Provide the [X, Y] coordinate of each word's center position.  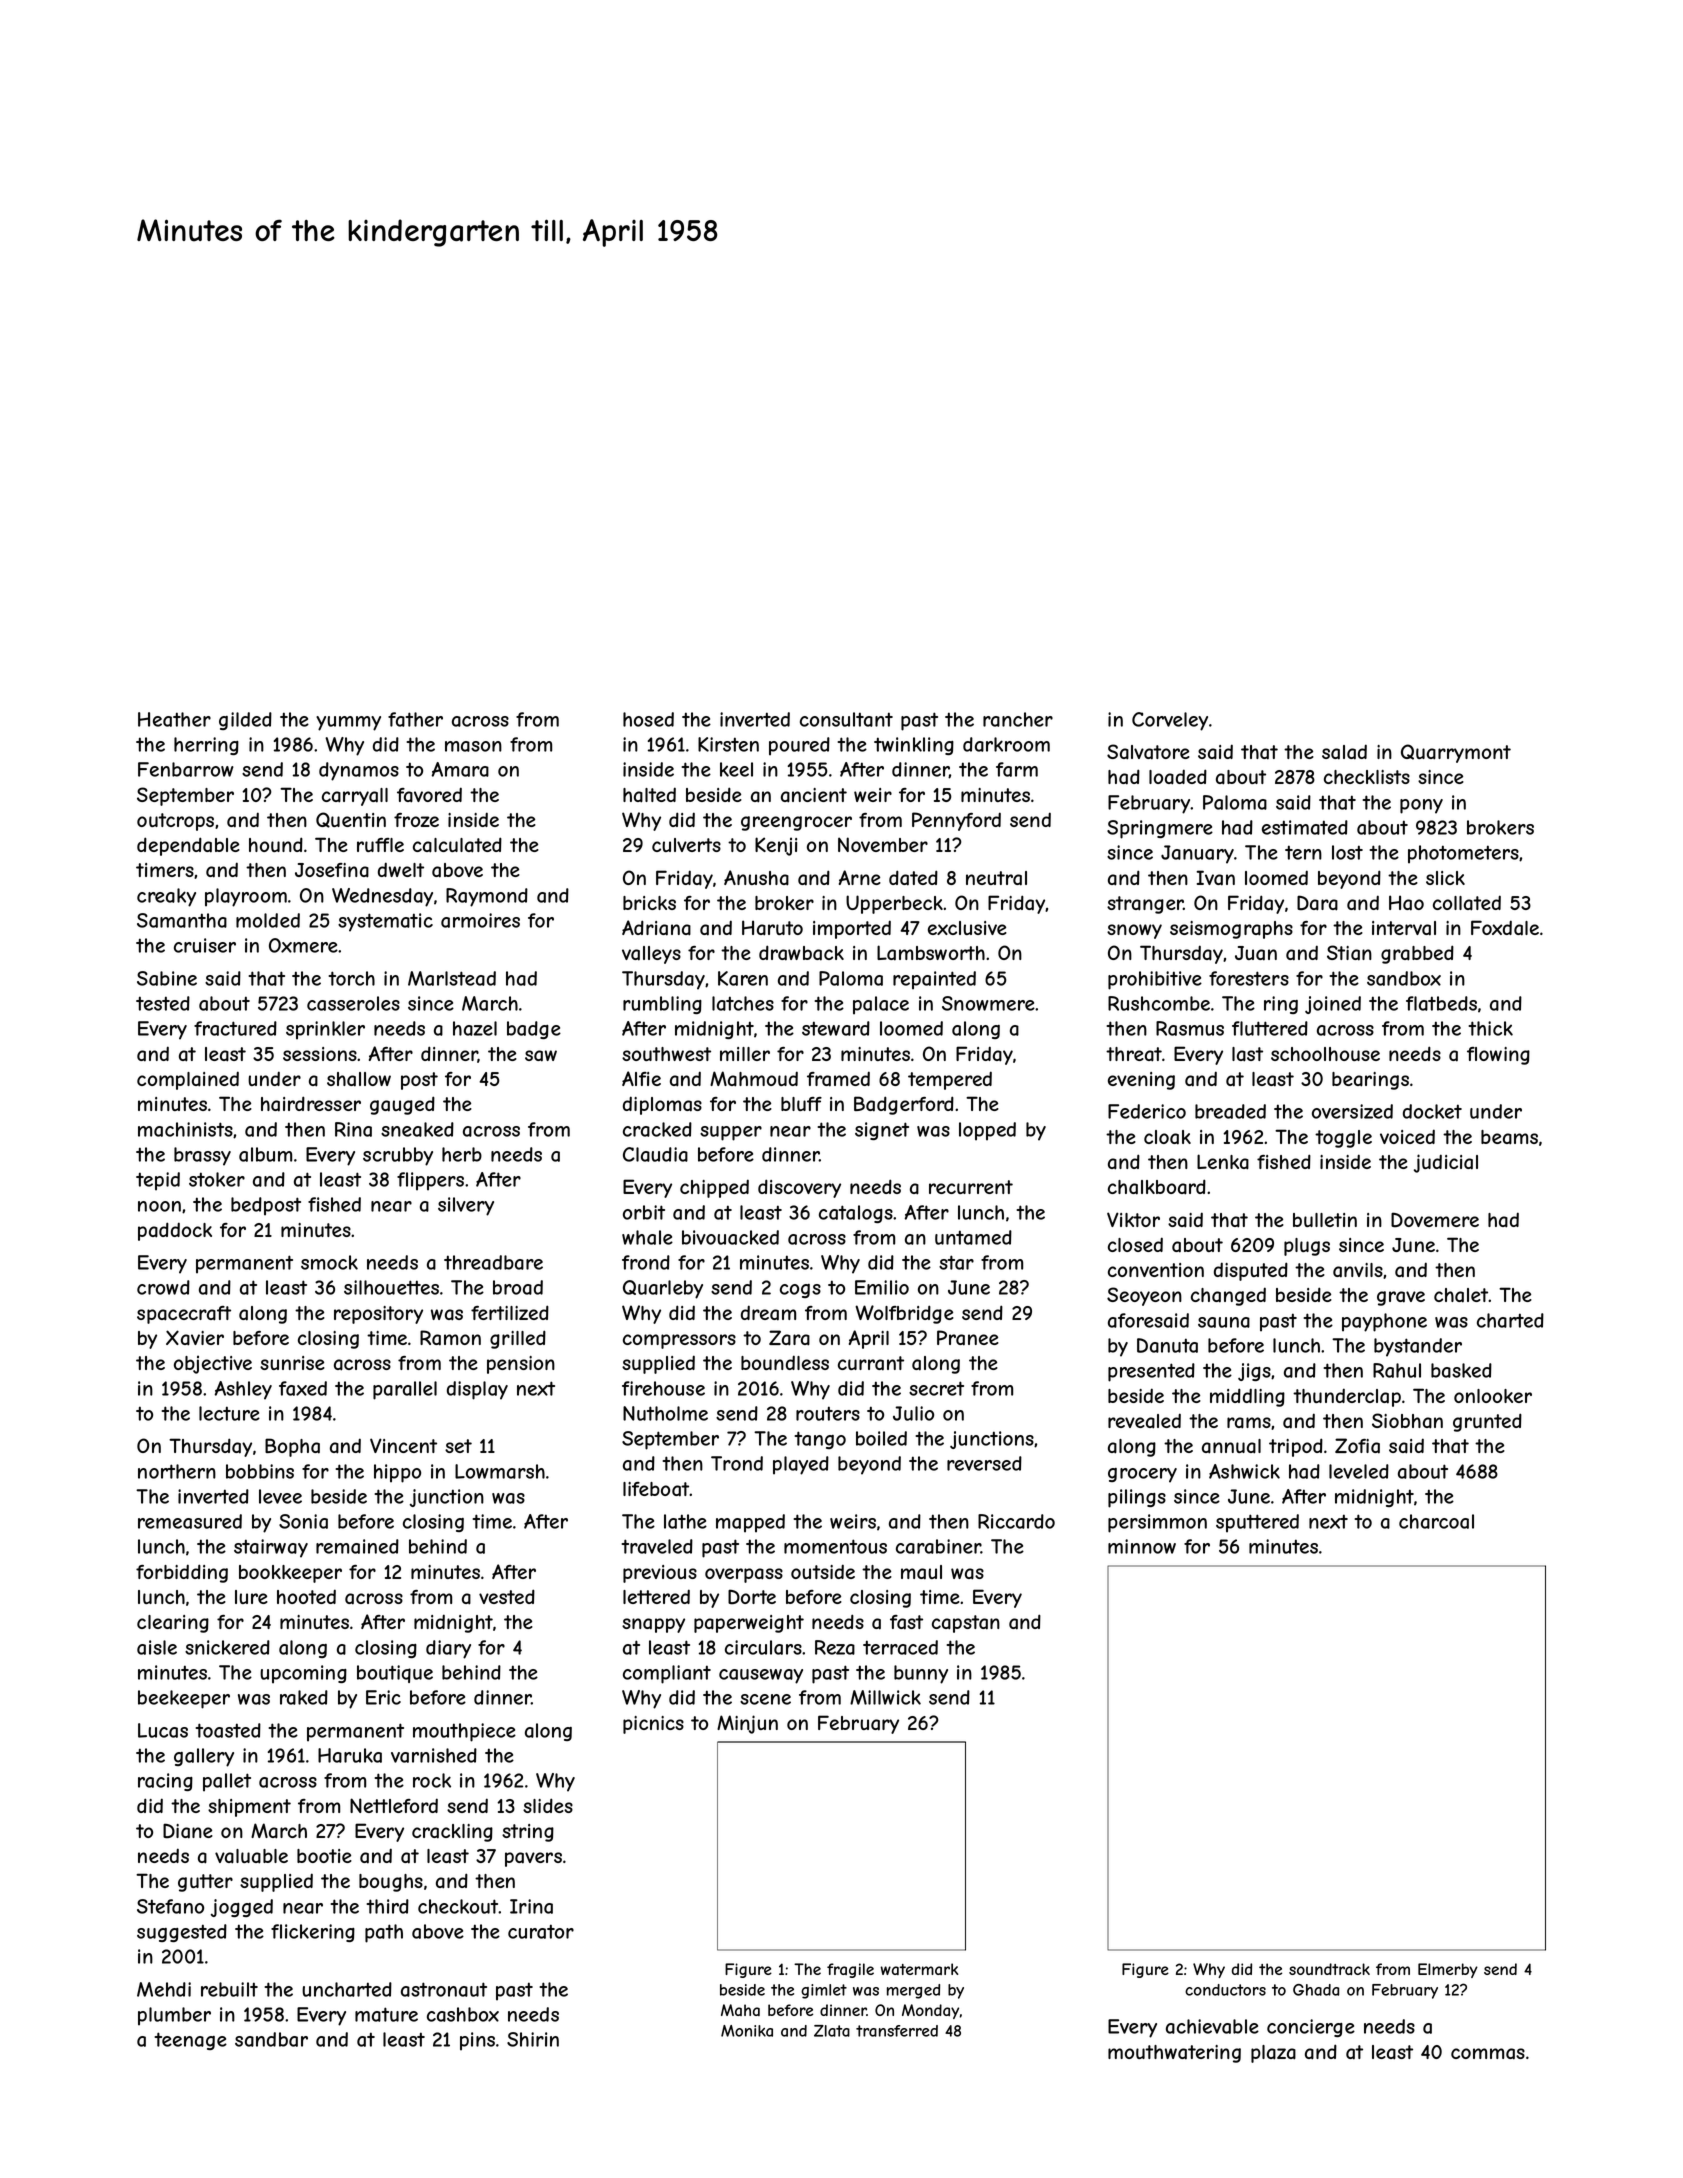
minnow [1142, 1546]
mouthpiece [464, 1732]
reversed [984, 1463]
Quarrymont [1456, 753]
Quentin [351, 820]
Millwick [885, 1697]
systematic [385, 922]
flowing [1498, 1056]
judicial [1446, 1163]
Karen [743, 978]
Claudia [655, 1154]
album [265, 1154]
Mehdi [164, 1989]
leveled [1359, 1471]
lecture [229, 1413]
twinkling [914, 746]
